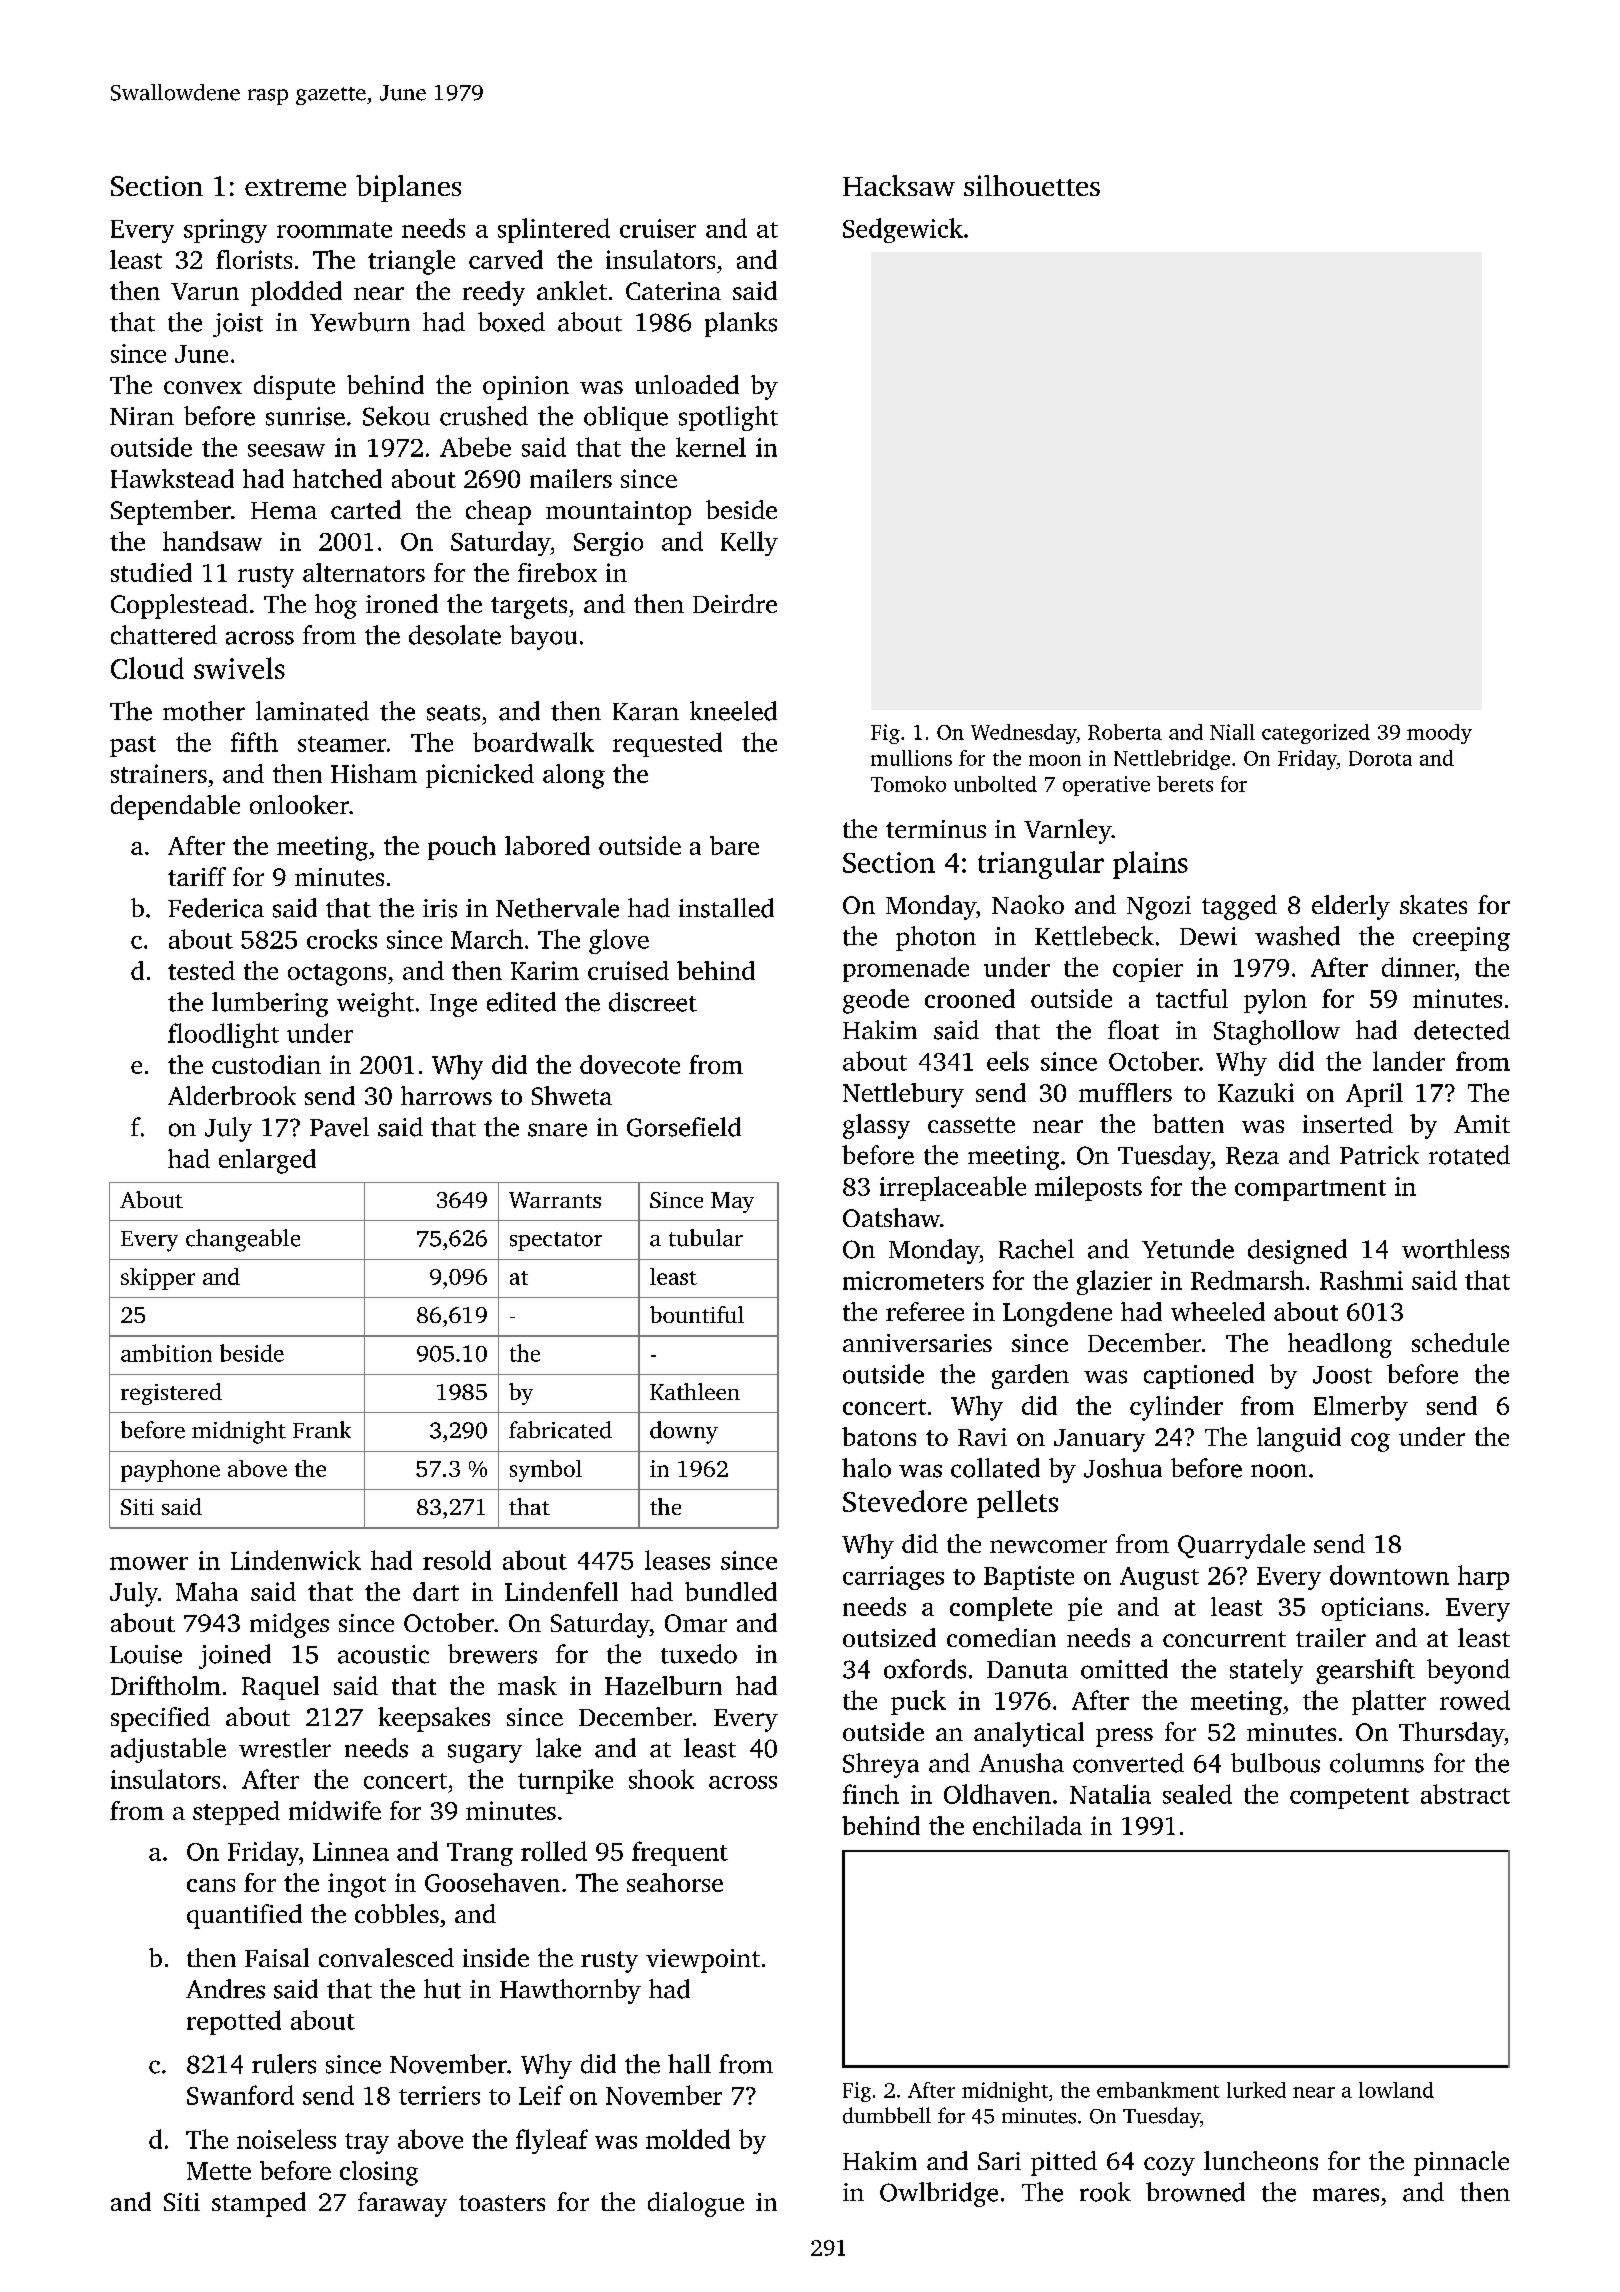  I want to click on browned, so click(1195, 2192).
